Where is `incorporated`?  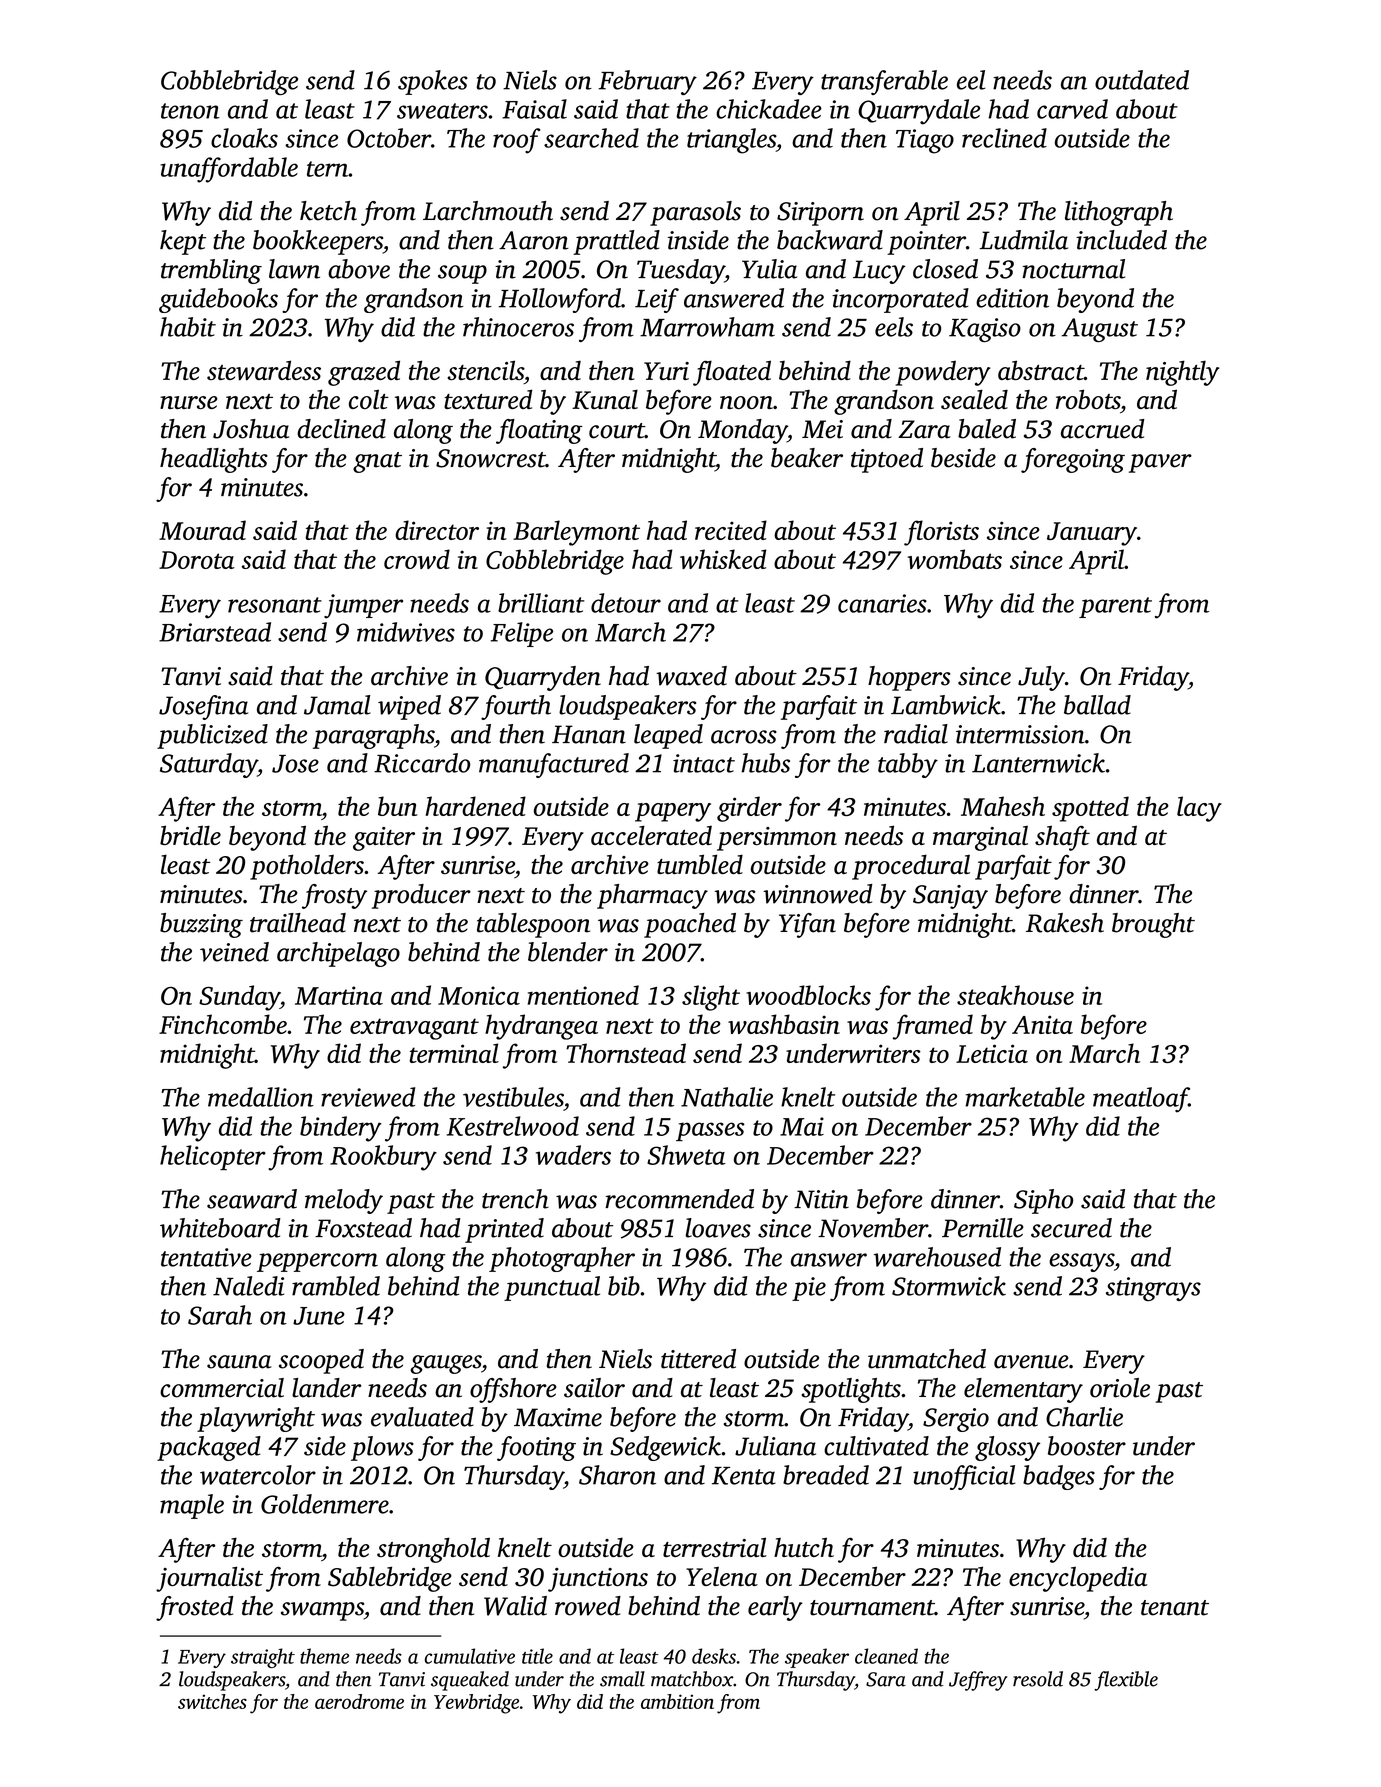 incorporated is located at coordinates (900, 300).
